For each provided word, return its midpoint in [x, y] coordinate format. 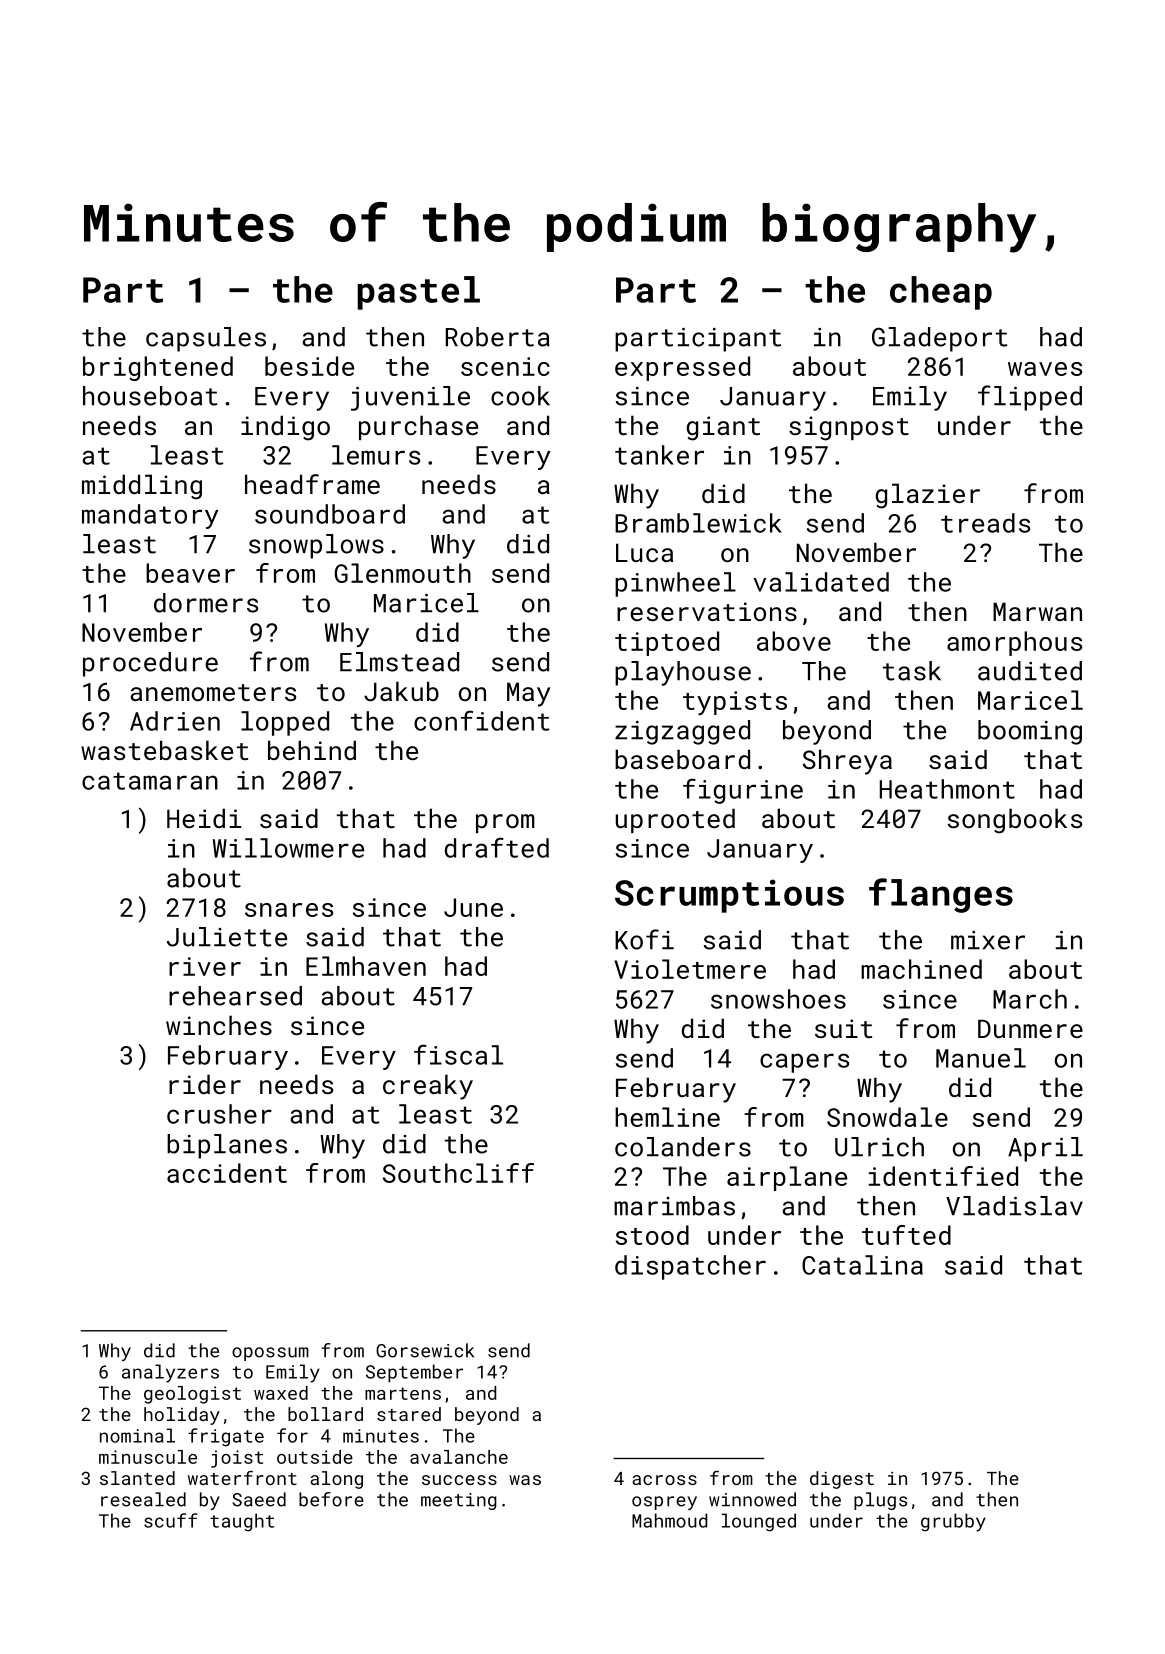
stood [652, 1235]
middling [142, 487]
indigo [285, 428]
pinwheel [675, 584]
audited [1030, 671]
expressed [682, 368]
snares [289, 910]
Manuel [981, 1058]
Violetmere [690, 969]
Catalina [862, 1265]
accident [227, 1173]
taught [242, 1522]
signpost [849, 428]
